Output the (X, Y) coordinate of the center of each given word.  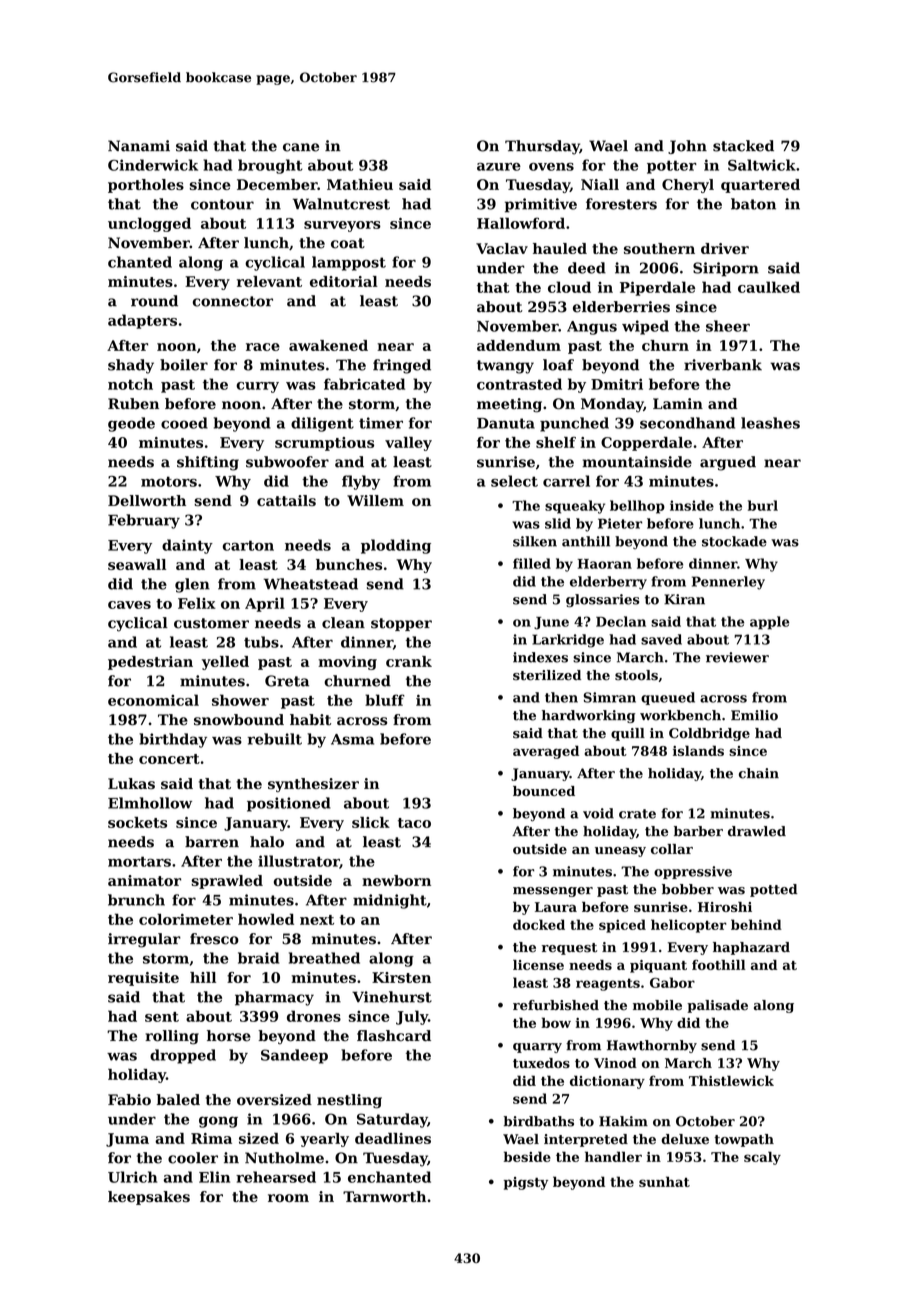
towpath (744, 1140)
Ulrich (132, 1177)
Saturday (392, 1120)
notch (130, 384)
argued (728, 463)
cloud (569, 287)
